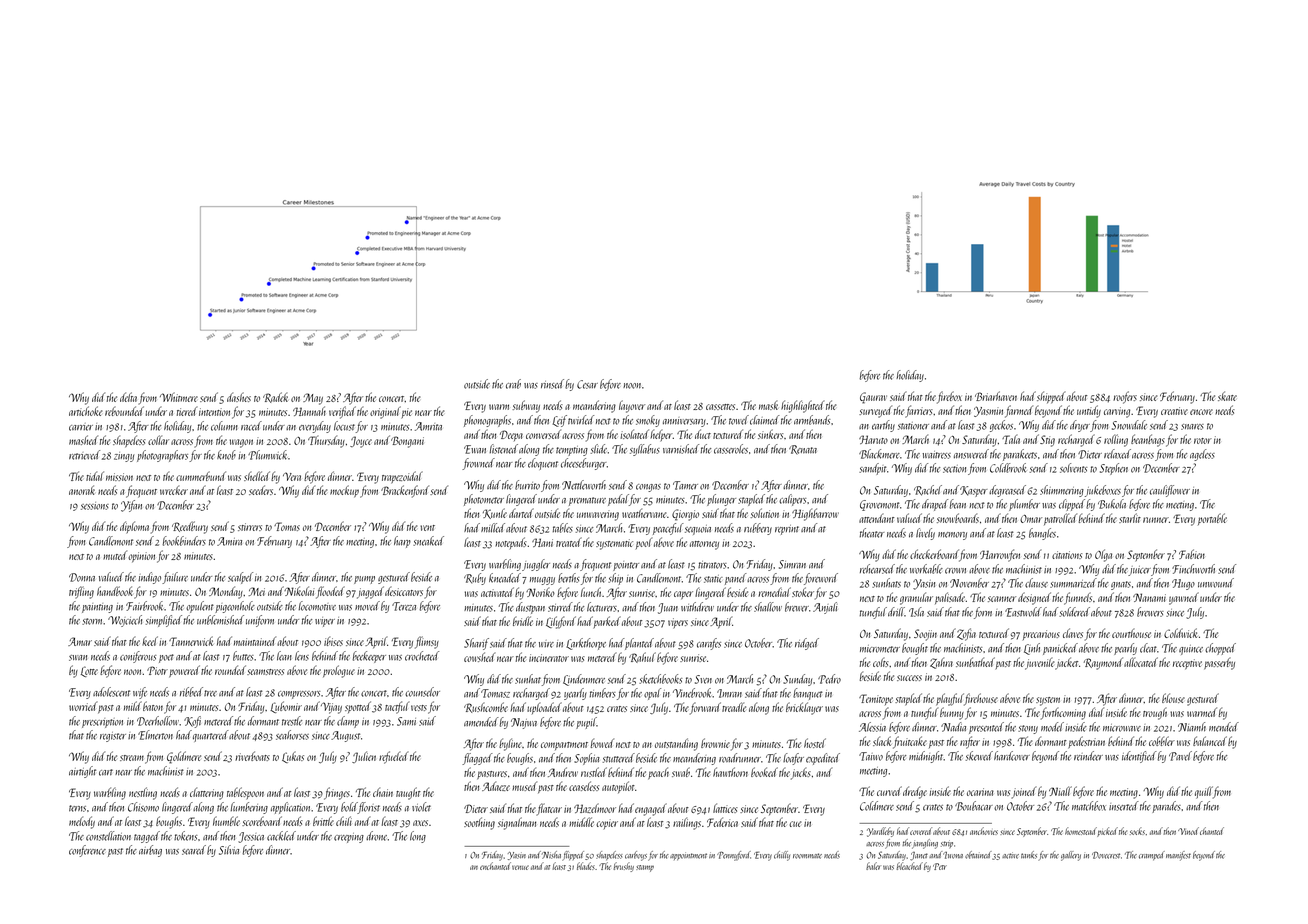 The height and width of the document is (924, 1308). I want to click on brownie, so click(715, 743).
